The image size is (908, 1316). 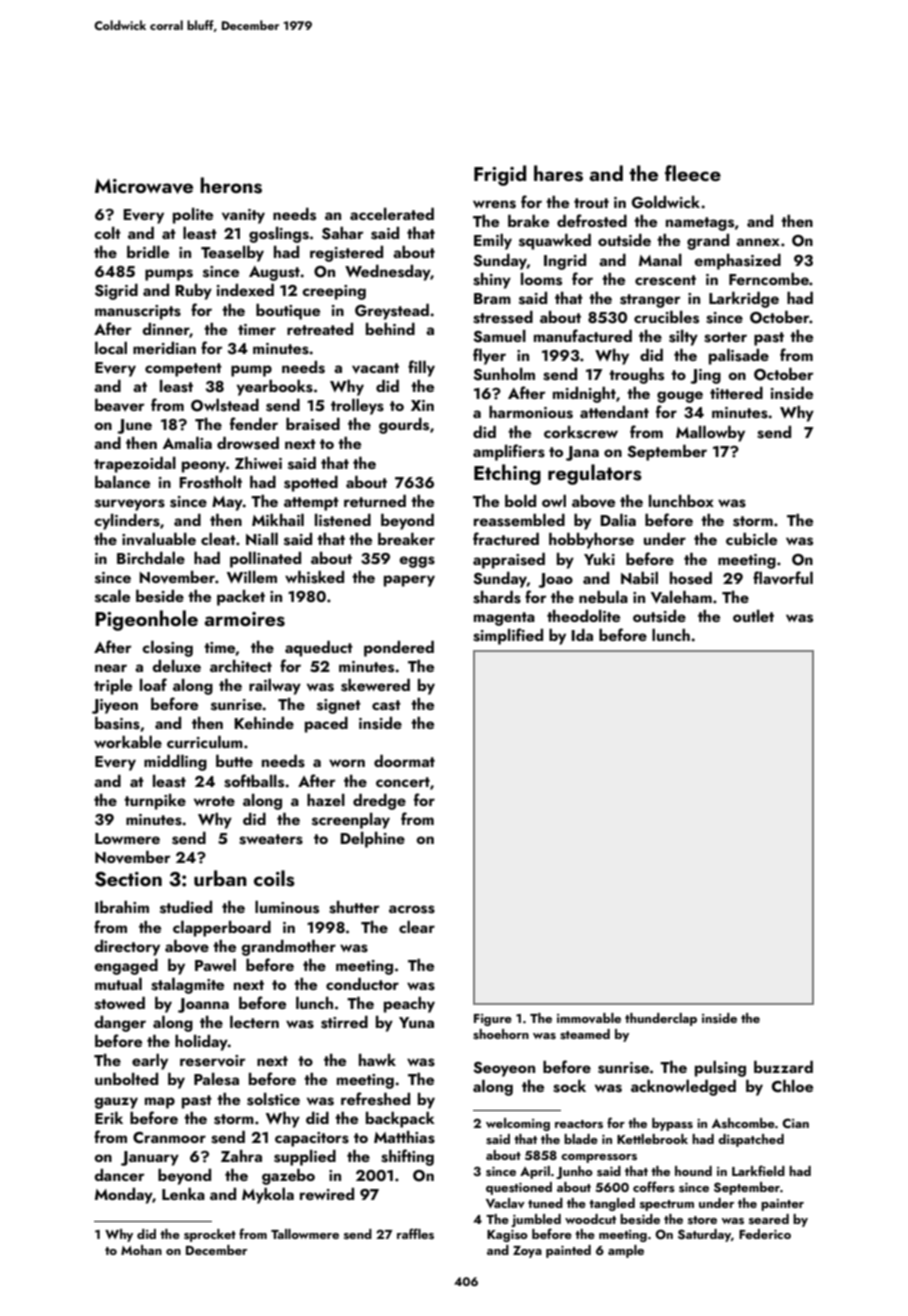 What do you see at coordinates (141, 1250) in the screenshot?
I see `Mohan` at bounding box center [141, 1250].
